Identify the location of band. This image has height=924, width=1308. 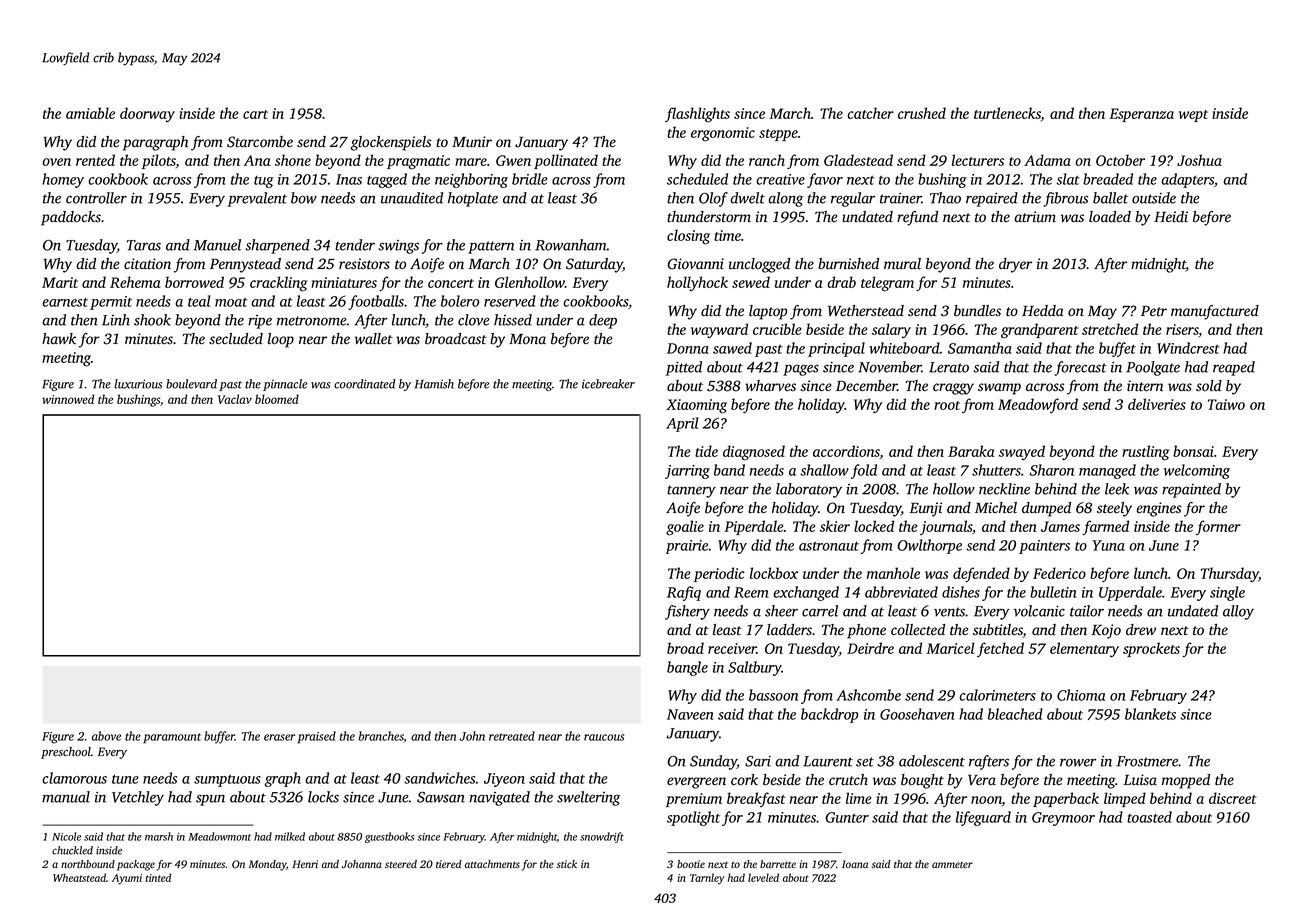
(729, 470).
